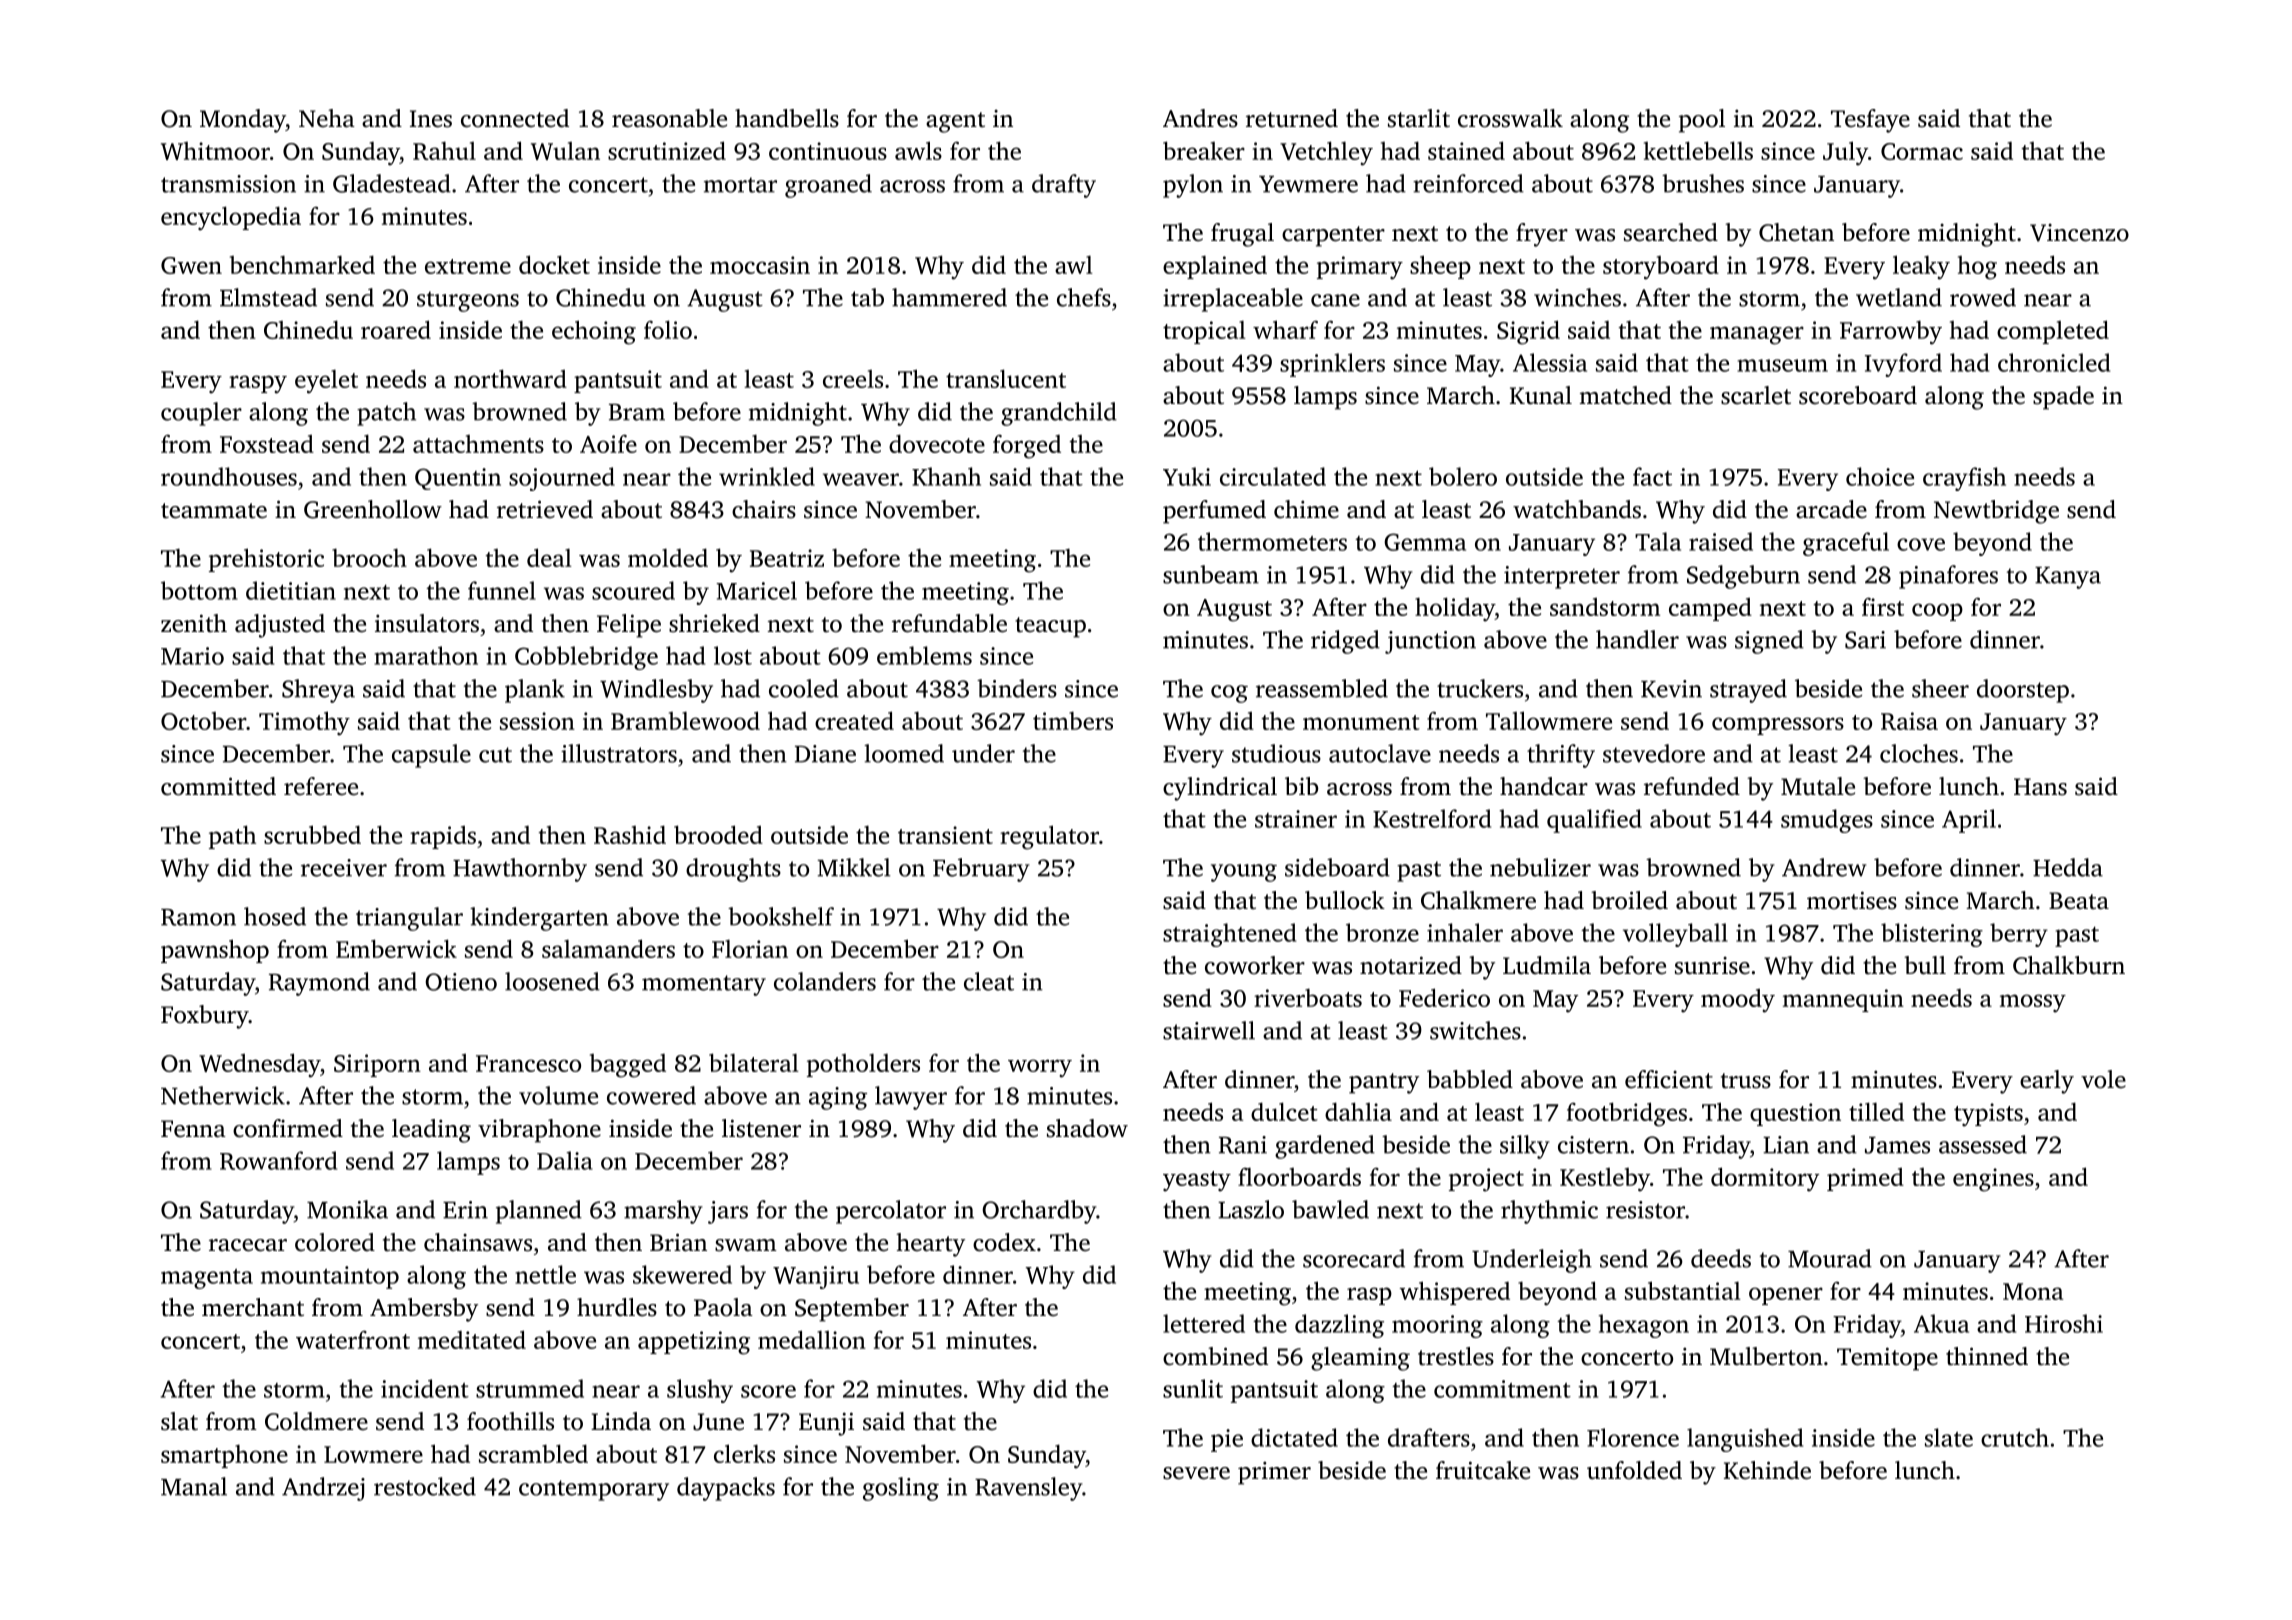 This screenshot has width=2292, height=1620. Describe the element at coordinates (989, 981) in the screenshot. I see `cleat` at that location.
